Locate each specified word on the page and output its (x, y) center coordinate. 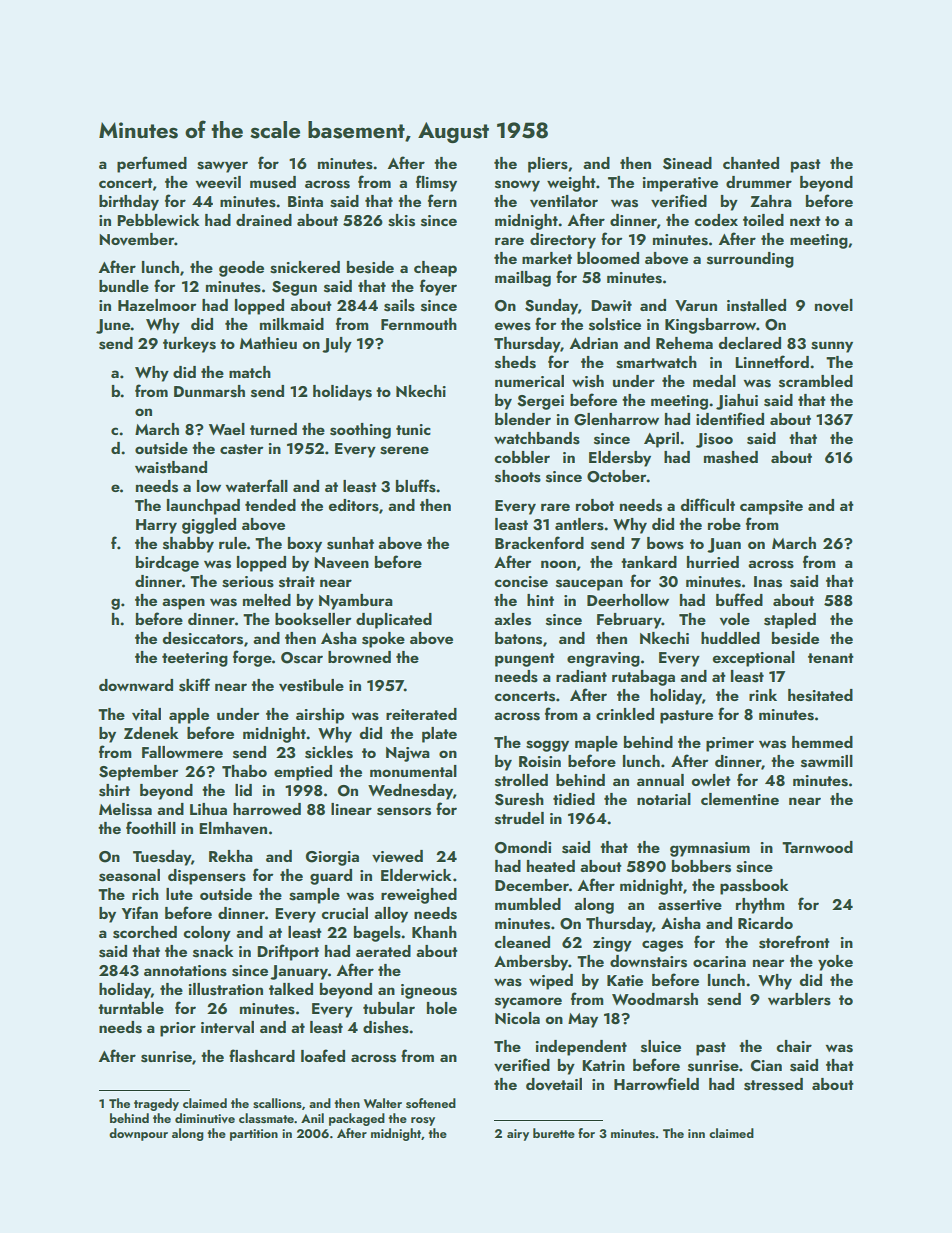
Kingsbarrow (711, 326)
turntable (131, 1008)
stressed (773, 1084)
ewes (512, 326)
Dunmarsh (209, 391)
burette (554, 1133)
